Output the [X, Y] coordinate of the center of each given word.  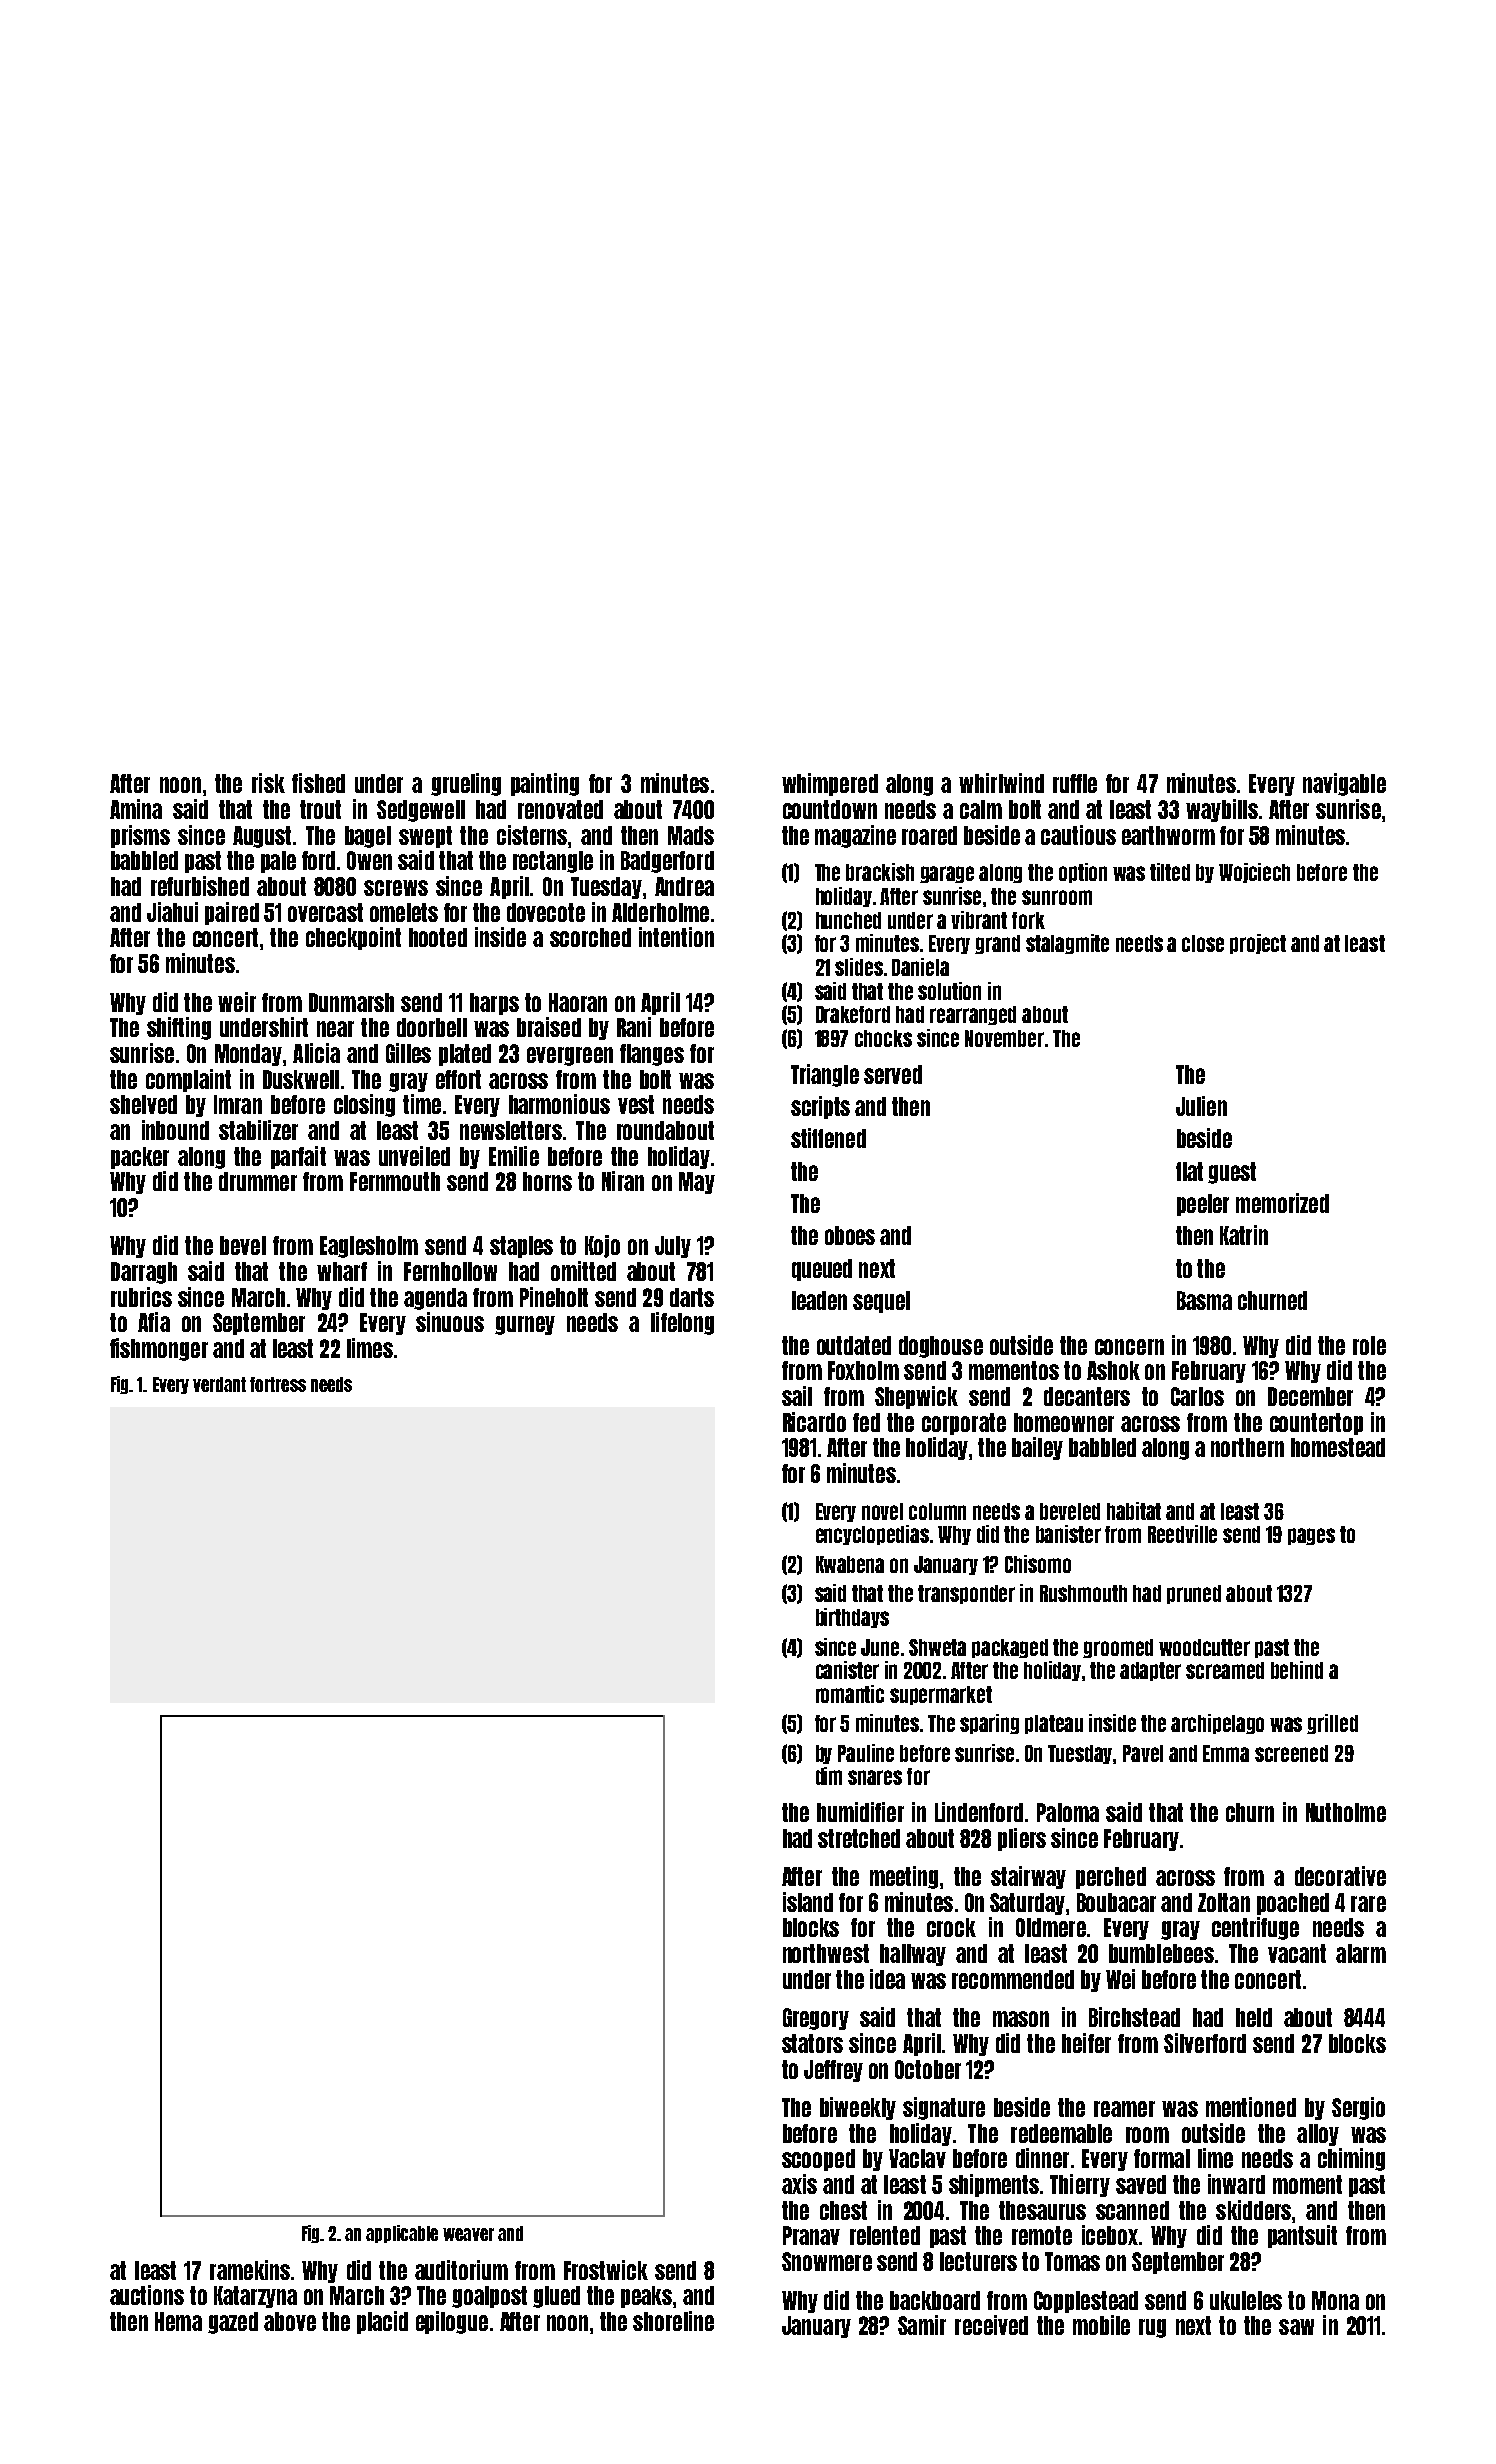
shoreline [673, 2321]
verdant [219, 1384]
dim [829, 1776]
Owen [369, 860]
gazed [233, 2323]
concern [1129, 1347]
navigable [1344, 784]
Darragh [144, 1273]
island [808, 1902]
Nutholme [1346, 1812]
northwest [826, 1953]
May [697, 1183]
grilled [1332, 1724]
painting [545, 784]
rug [1152, 2328]
